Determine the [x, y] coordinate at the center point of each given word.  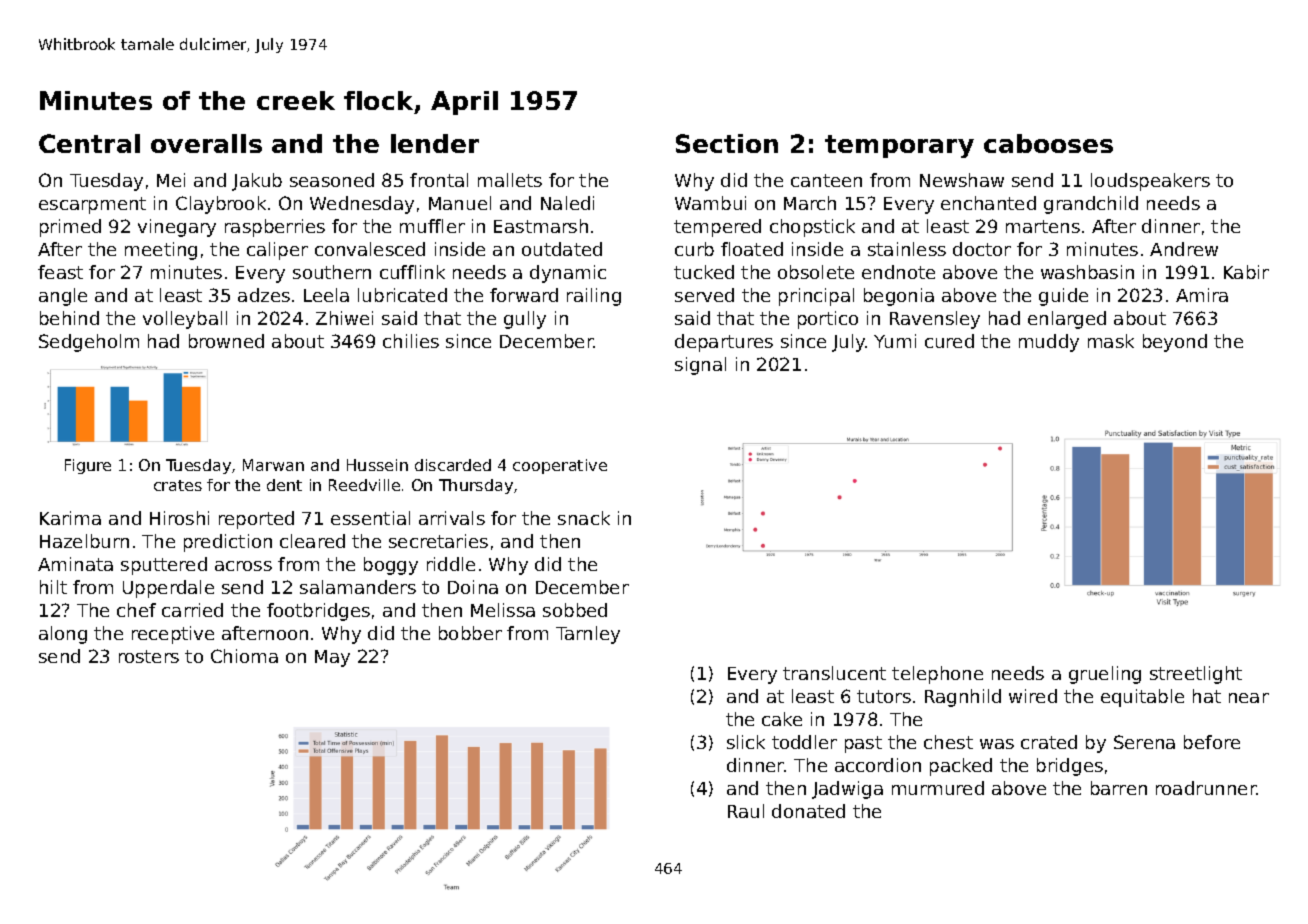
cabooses [1048, 143]
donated [808, 811]
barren [1119, 788]
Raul [746, 811]
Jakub [257, 182]
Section [727, 143]
